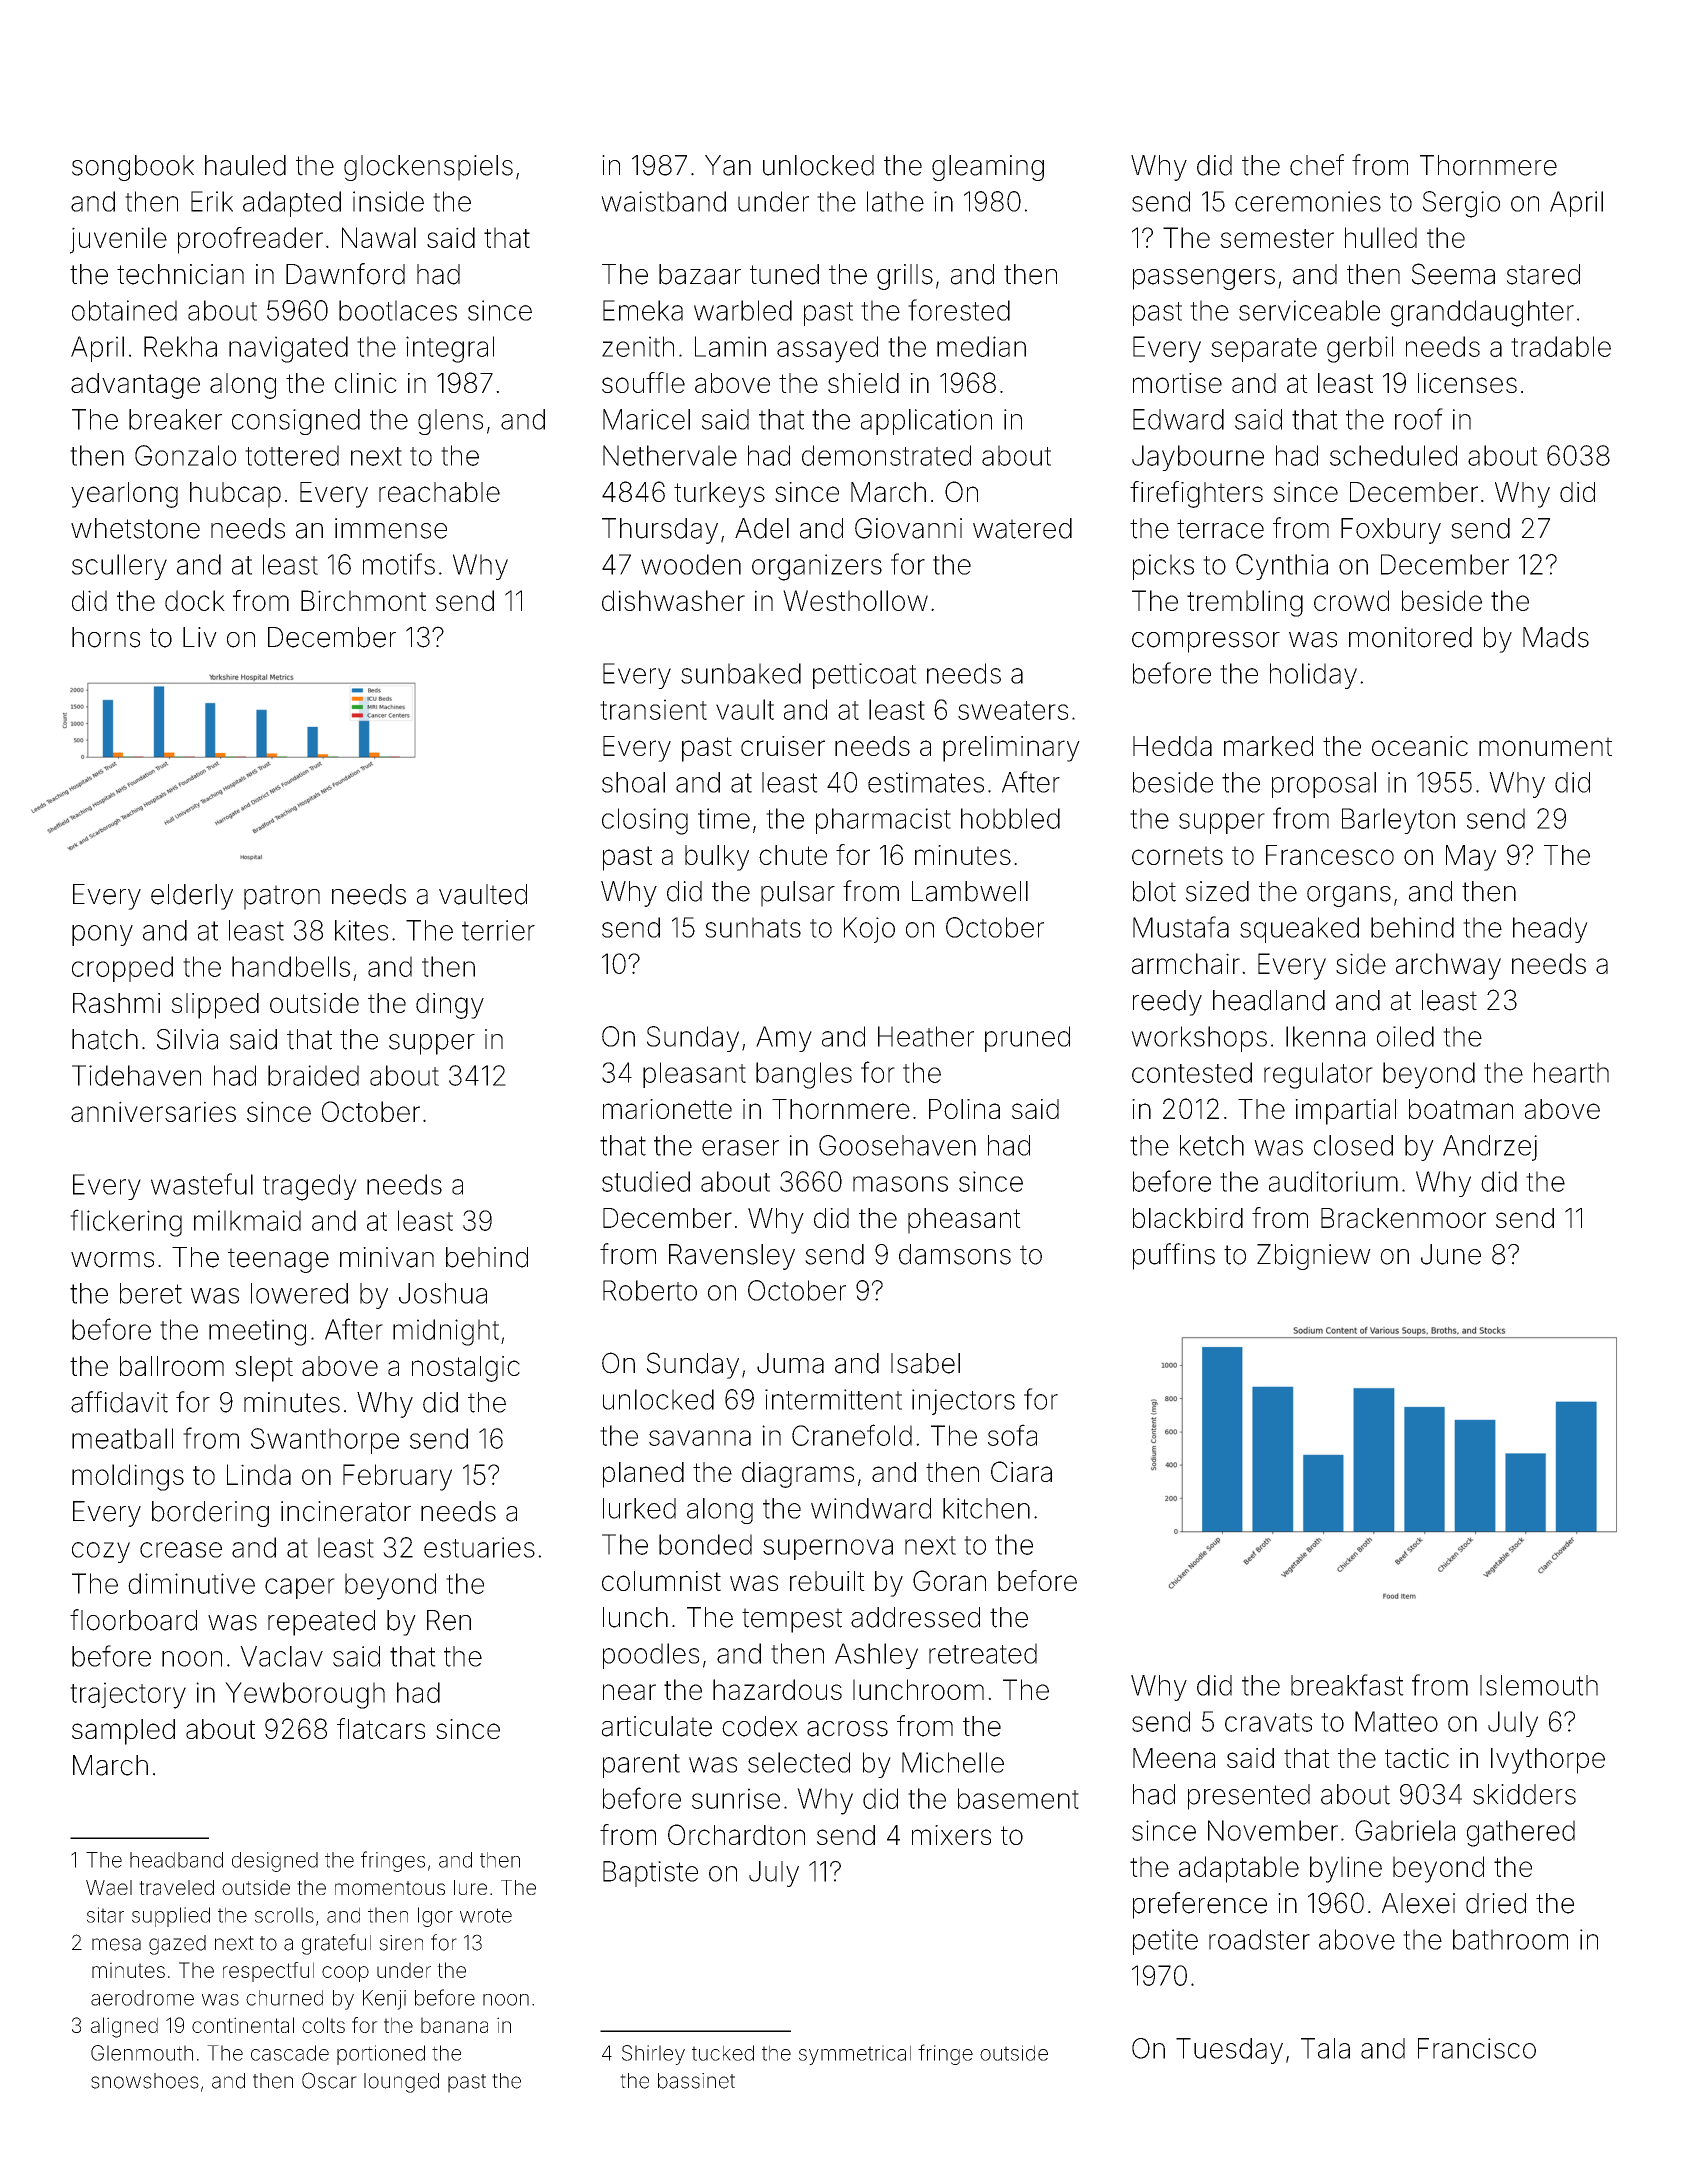 The width and height of the image is (1683, 2178). What do you see at coordinates (988, 168) in the image?
I see `gleaming` at bounding box center [988, 168].
